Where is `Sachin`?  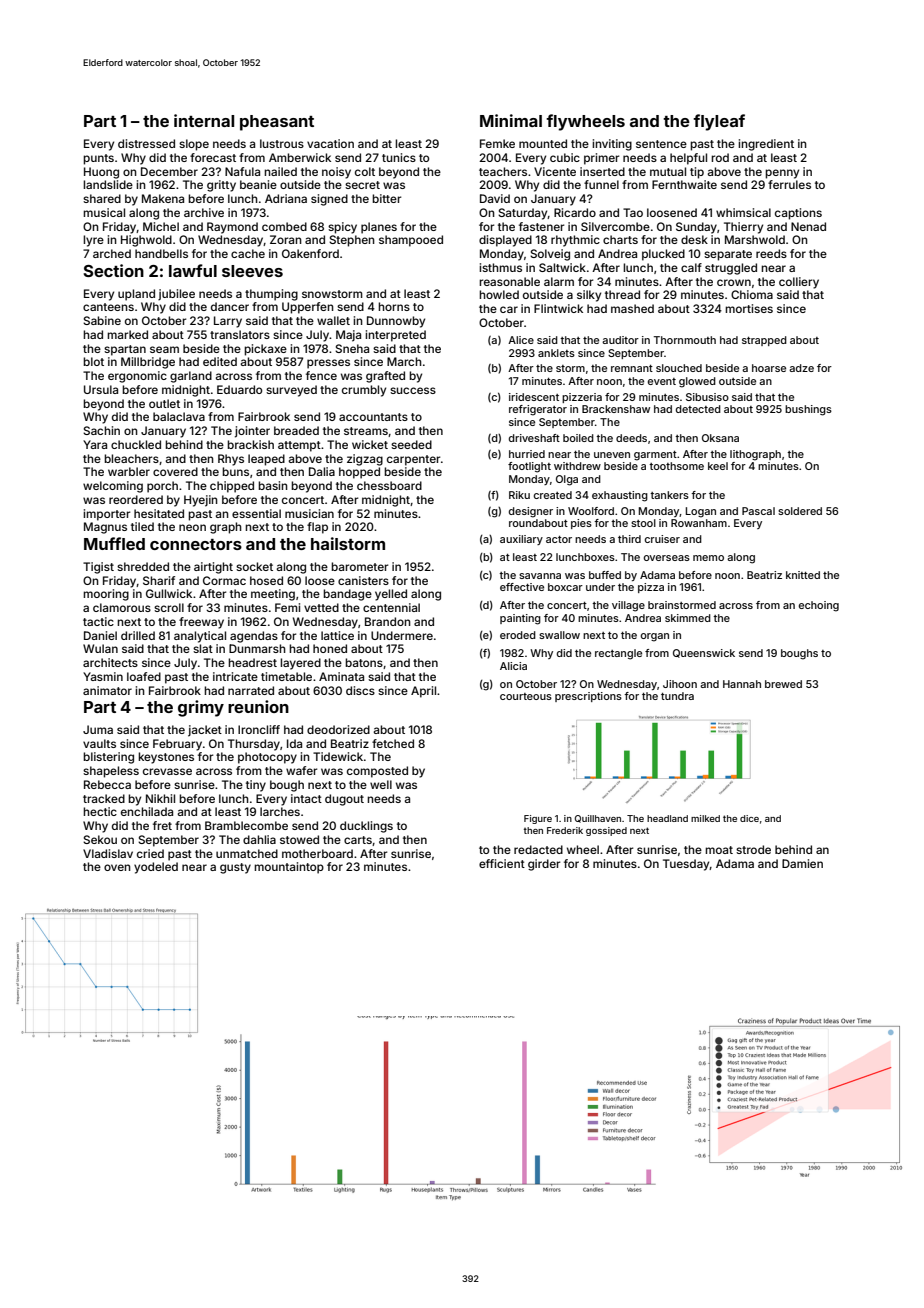
Sachin is located at coordinates (101, 430).
